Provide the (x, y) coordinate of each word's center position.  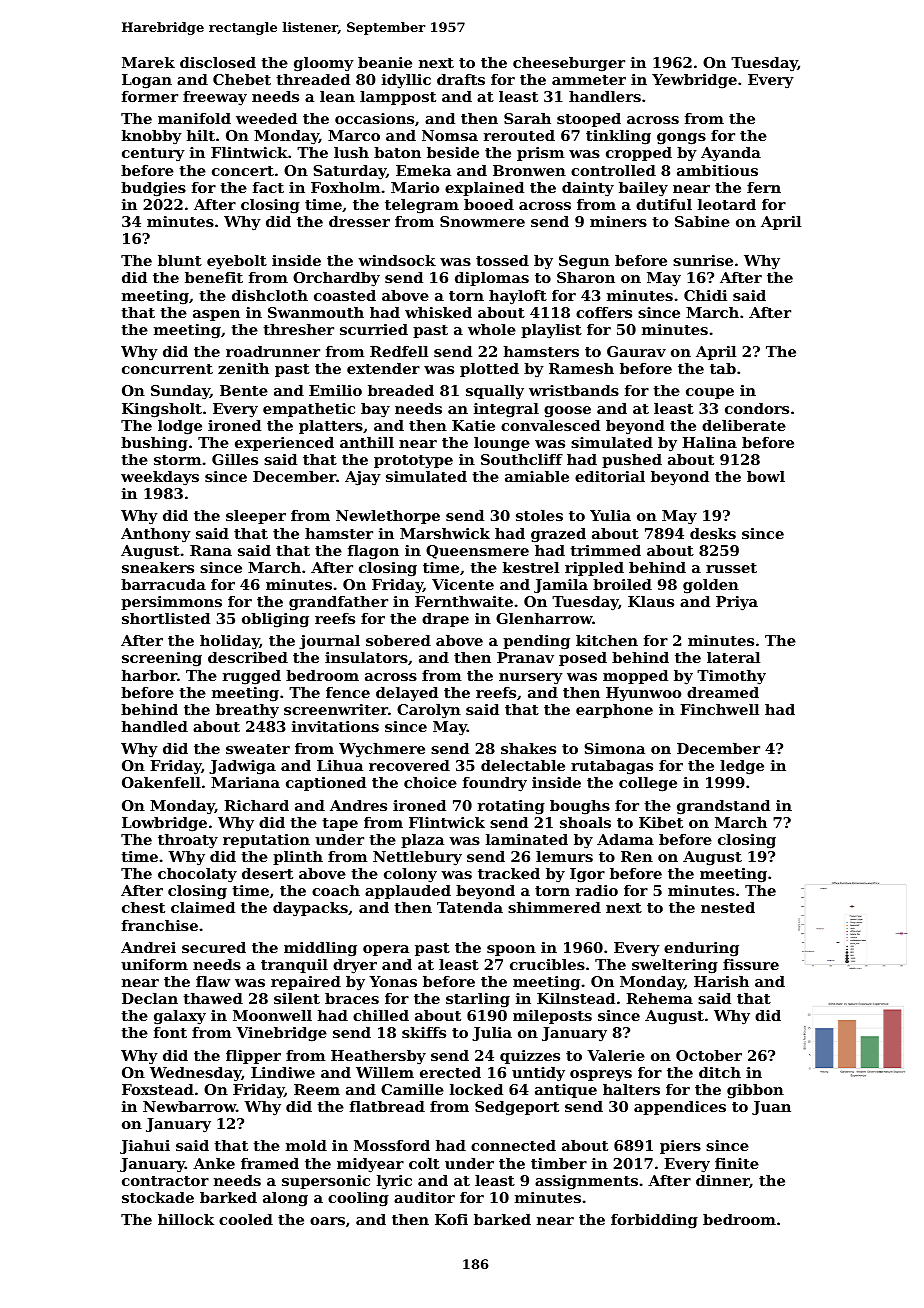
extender (383, 368)
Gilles (235, 459)
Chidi (705, 295)
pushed (632, 461)
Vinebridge (281, 1034)
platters (331, 427)
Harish (721, 981)
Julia (492, 1034)
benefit (214, 277)
